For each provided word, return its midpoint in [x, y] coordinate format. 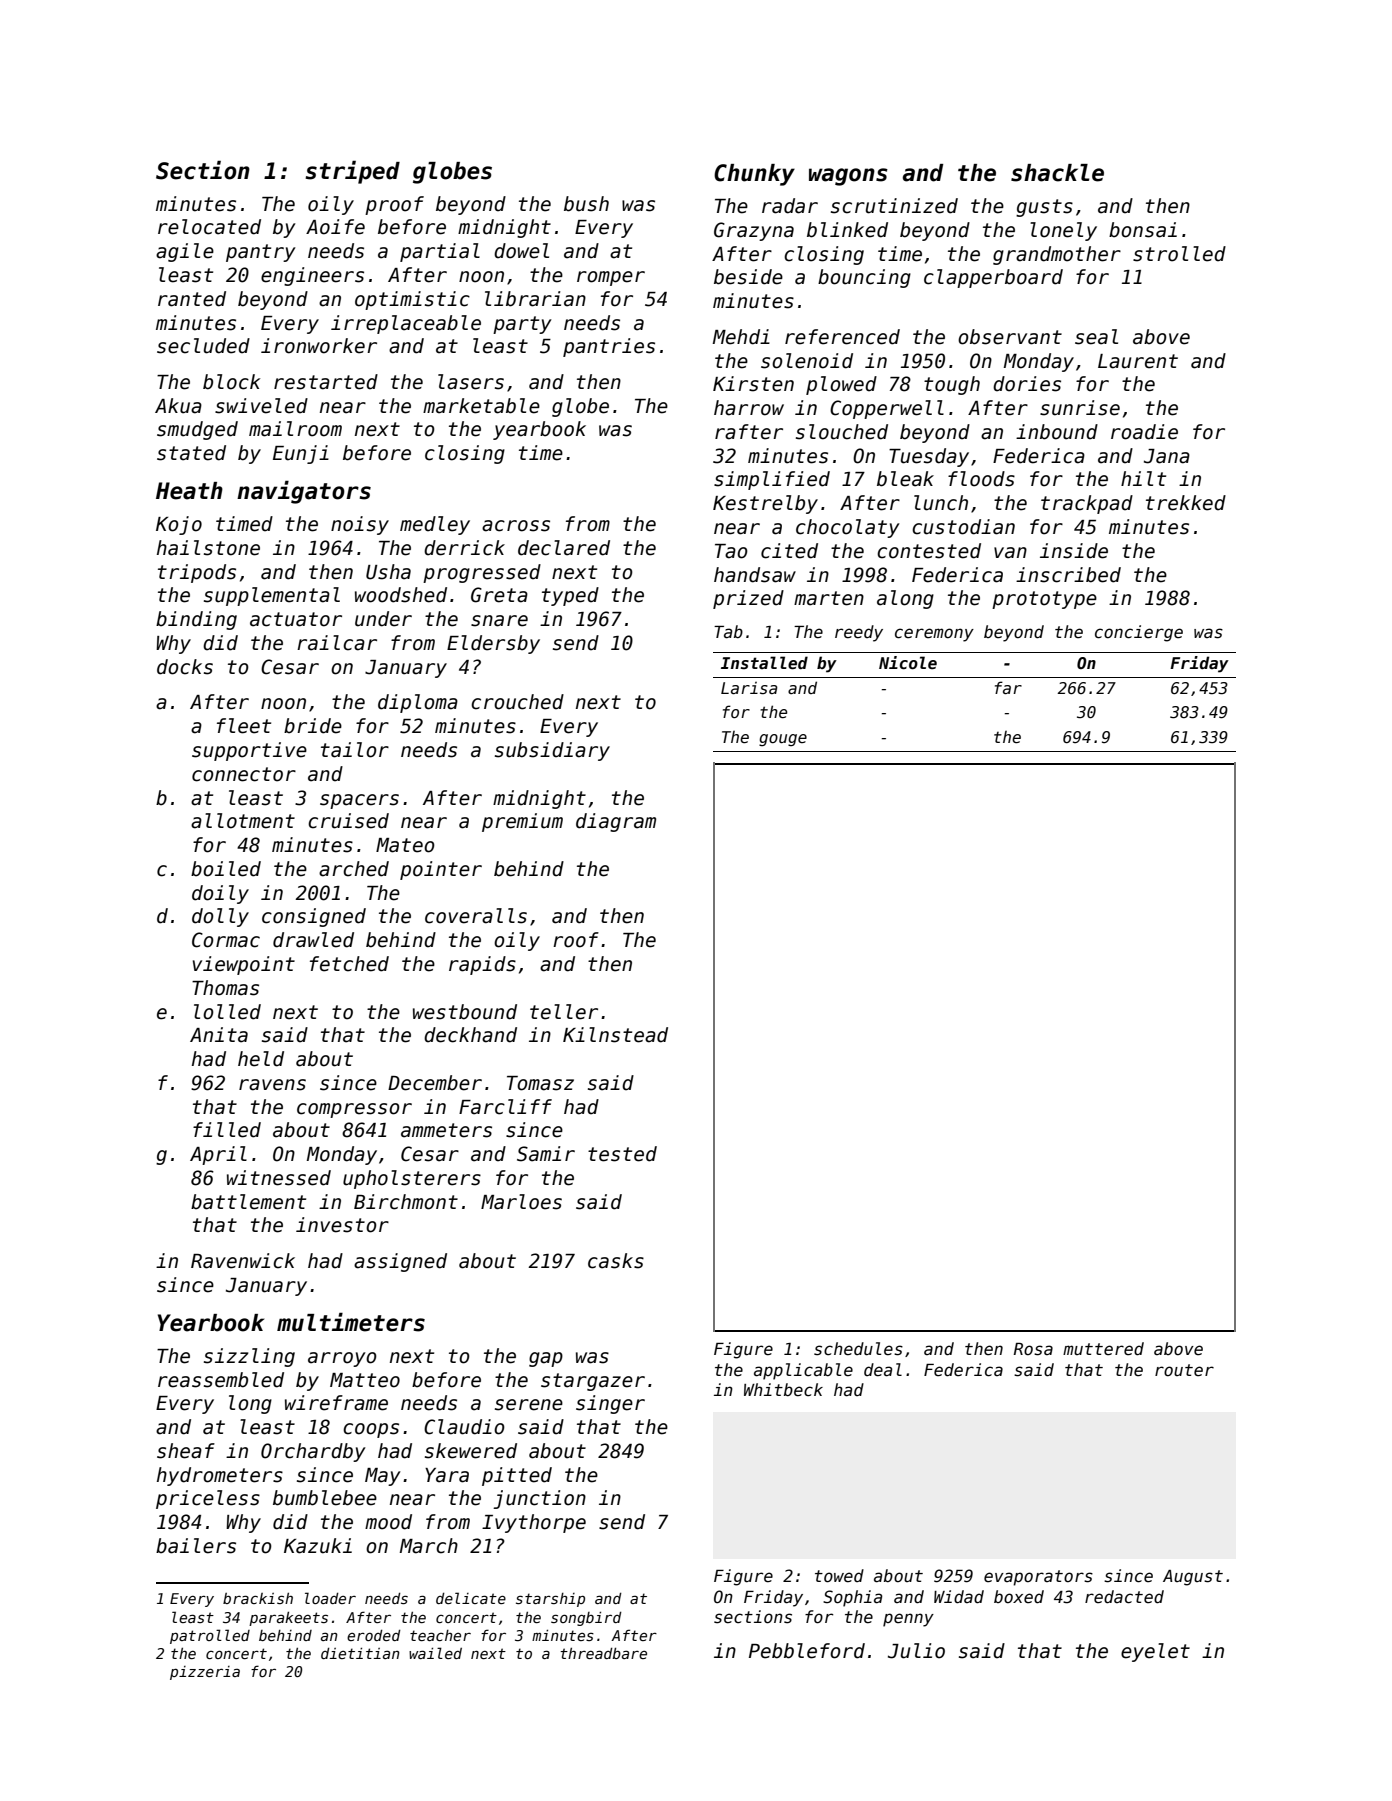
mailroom [295, 429]
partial [440, 252]
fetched [349, 964]
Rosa [1033, 1349]
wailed [435, 1653]
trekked [1186, 503]
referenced [842, 337]
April [218, 1155]
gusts [1044, 208]
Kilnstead [615, 1035]
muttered [1103, 1349]
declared [564, 548]
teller [564, 1012]
